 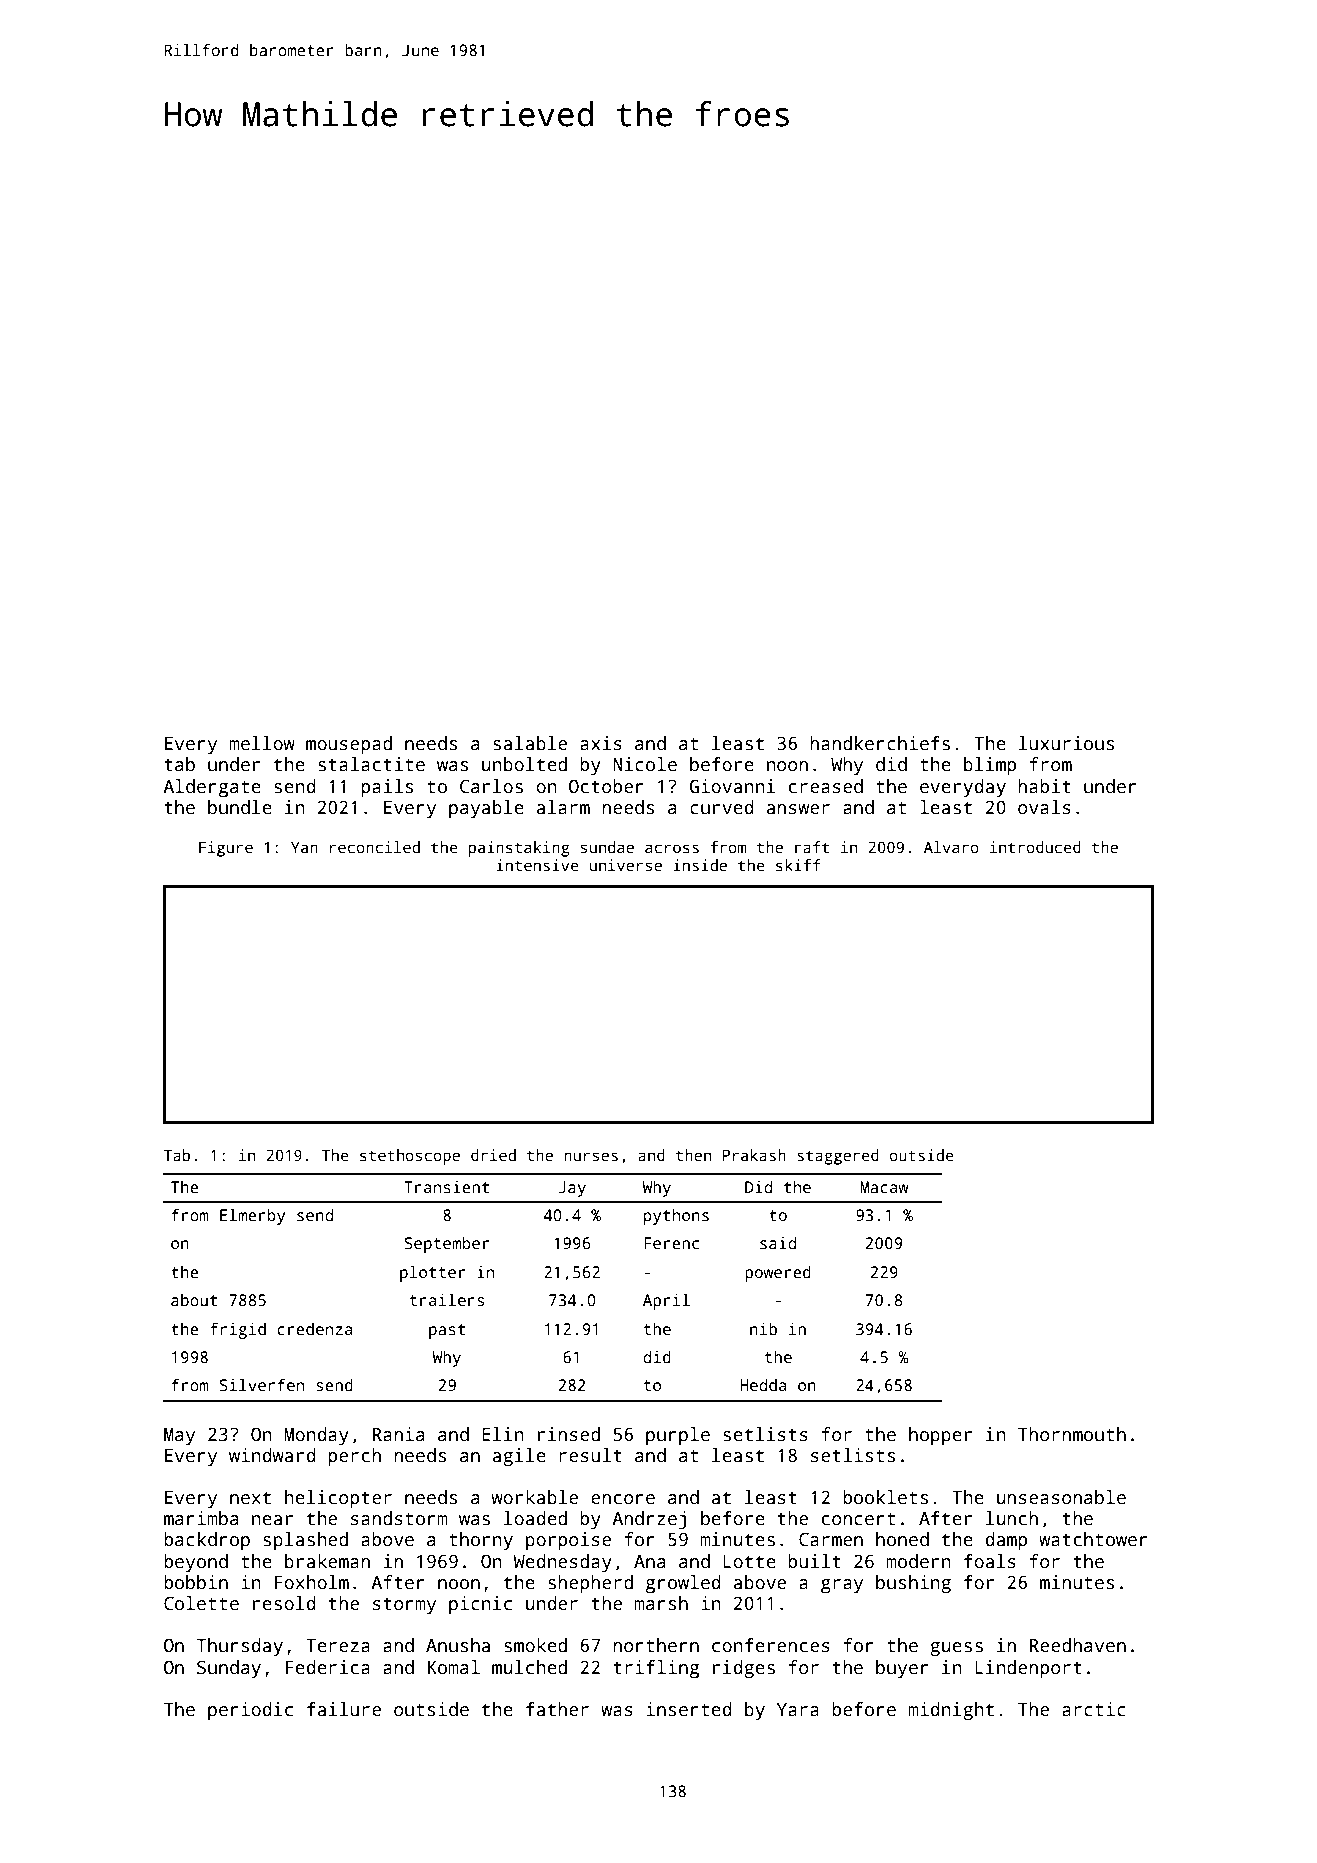 What do you see at coordinates (454, 1667) in the image?
I see `Komal` at bounding box center [454, 1667].
